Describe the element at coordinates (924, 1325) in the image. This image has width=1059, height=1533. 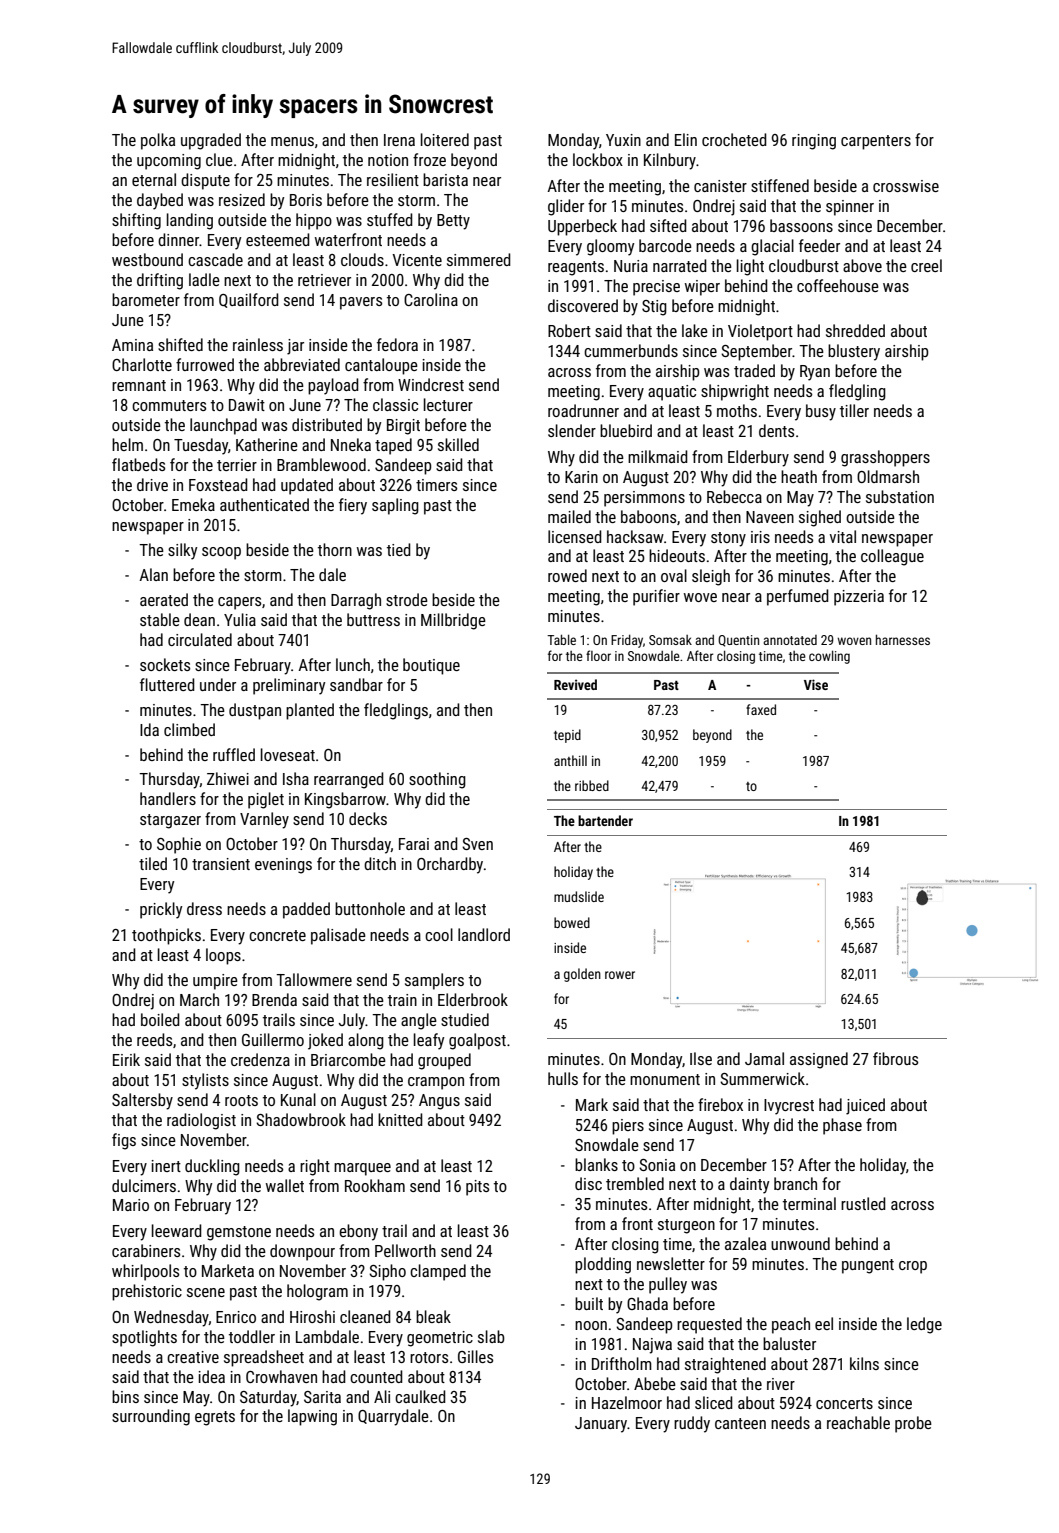
I see `ledge` at that location.
